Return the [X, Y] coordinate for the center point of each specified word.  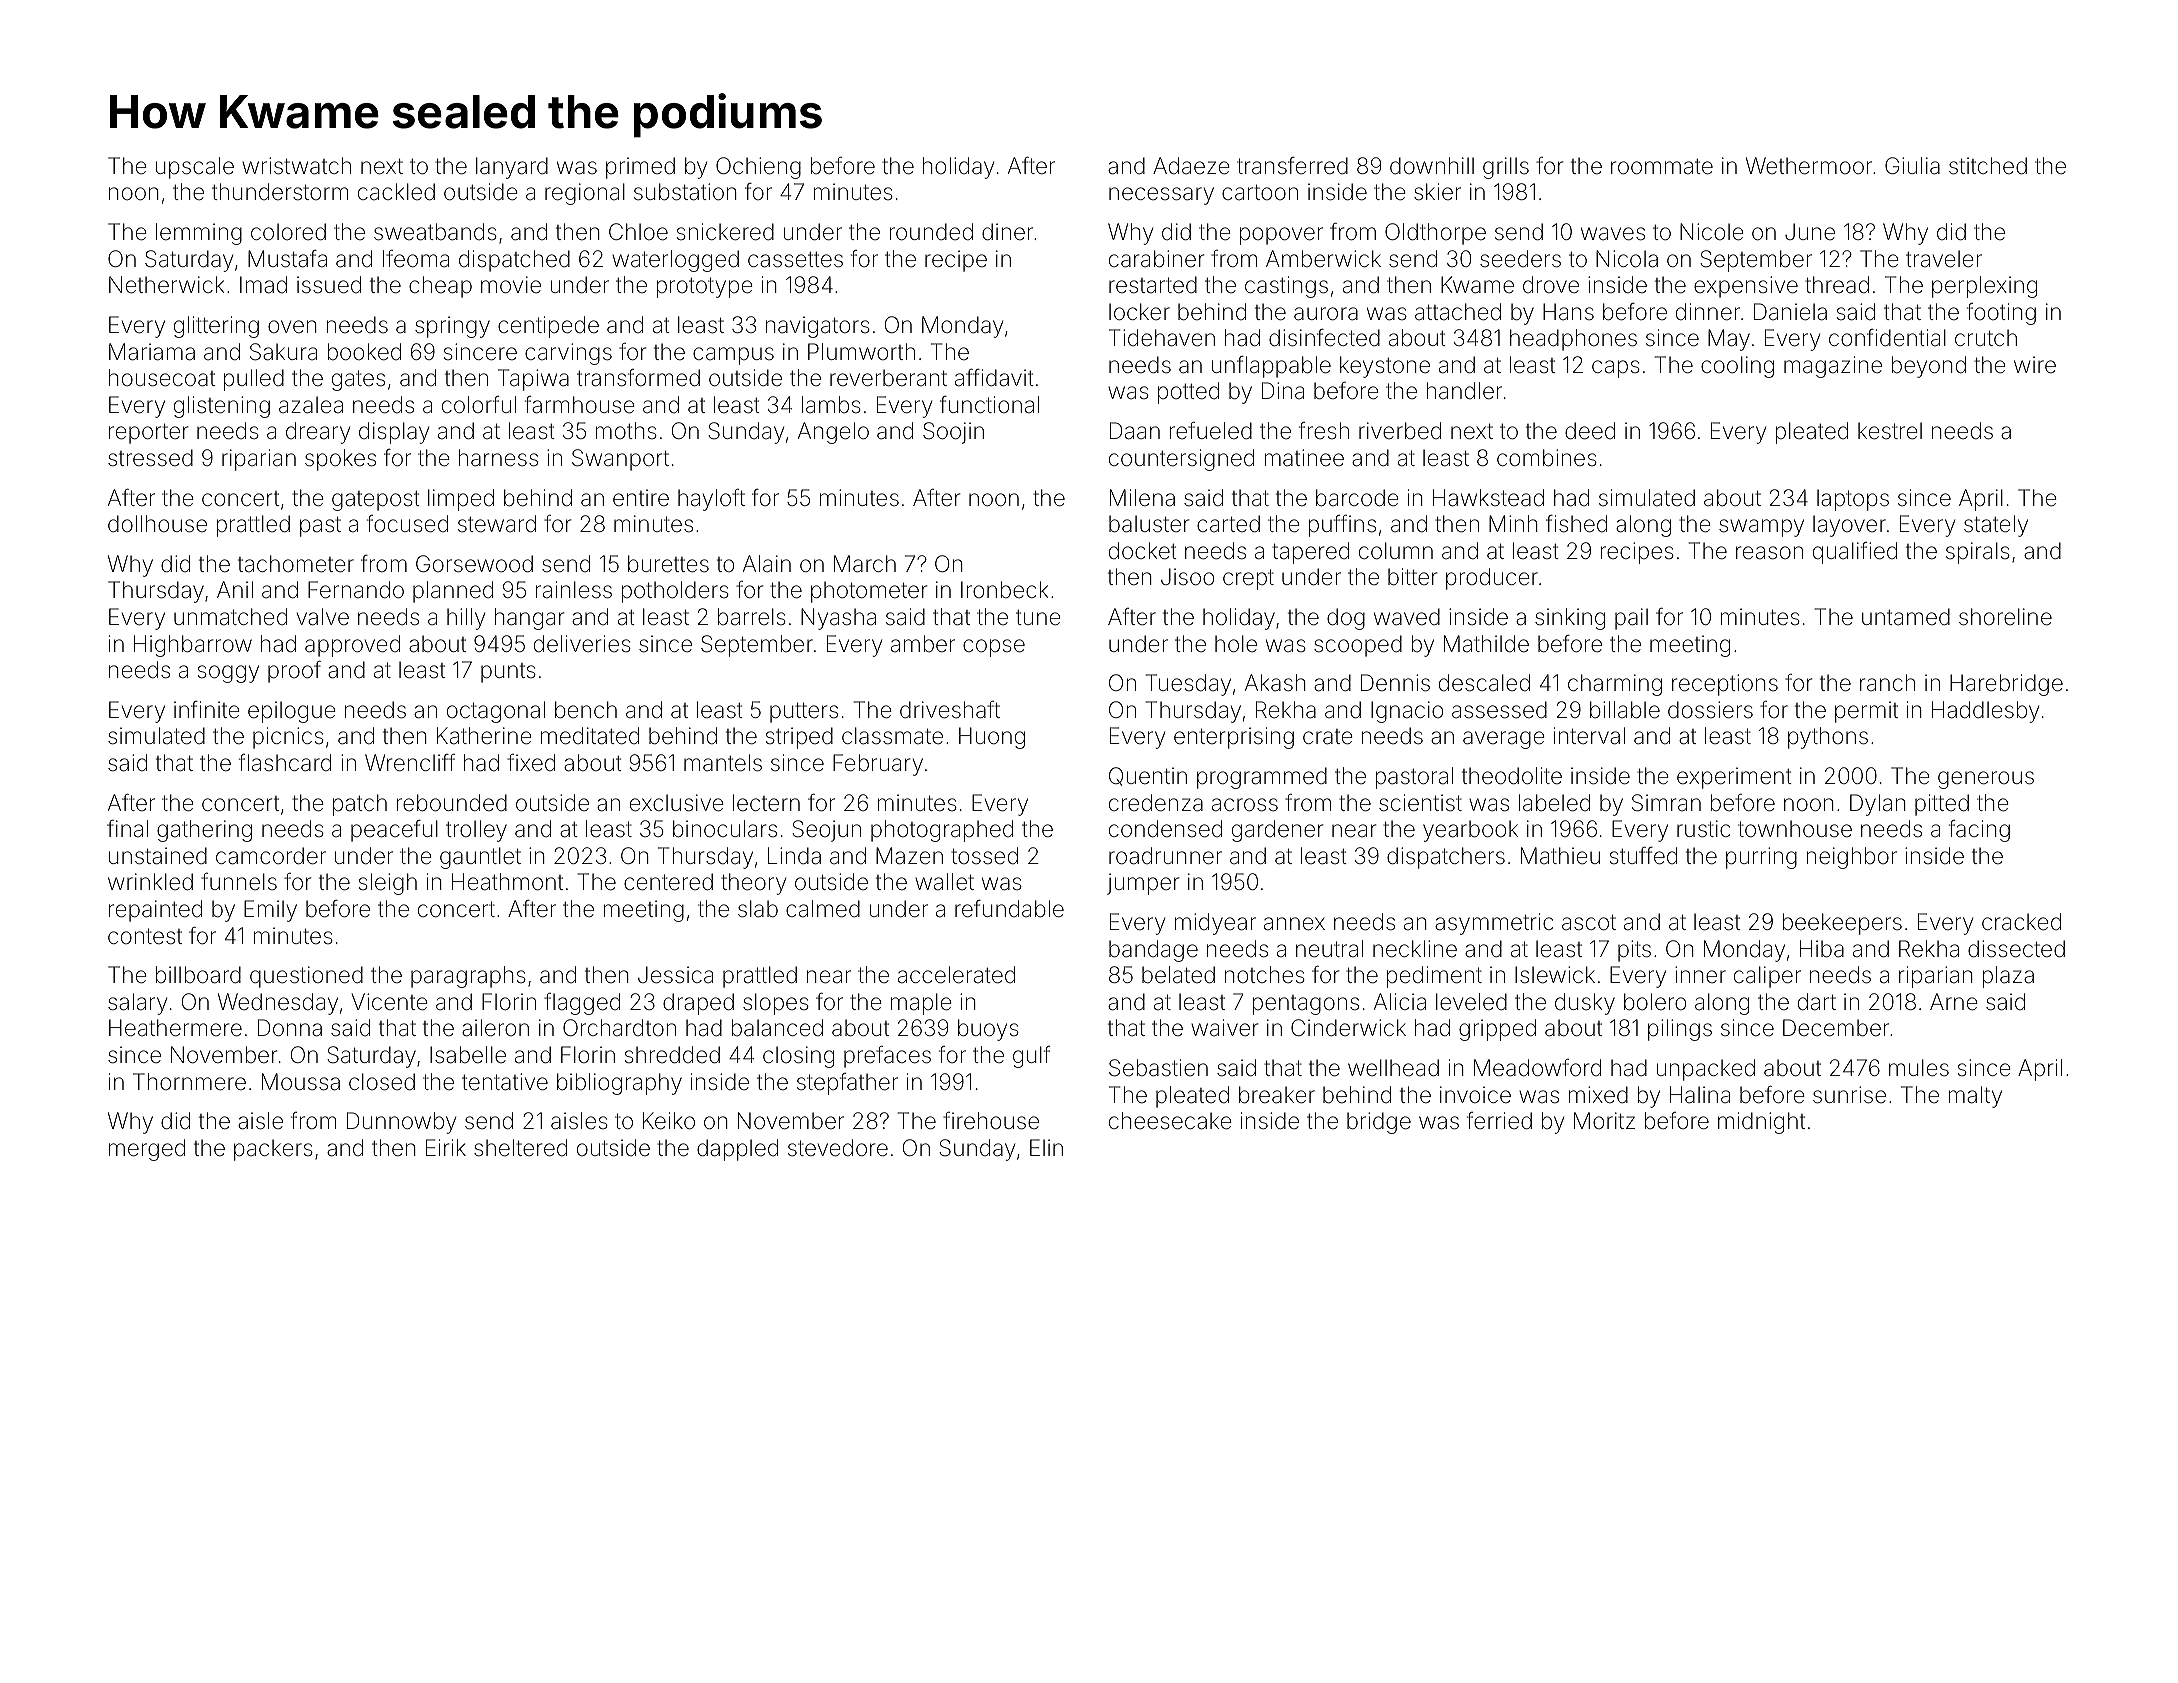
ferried [1499, 1121]
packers [273, 1150]
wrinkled [150, 882]
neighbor [1852, 858]
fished [1576, 524]
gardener [1277, 831]
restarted [1153, 285]
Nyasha [838, 619]
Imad [263, 285]
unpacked [1706, 1070]
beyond [1929, 367]
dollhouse [157, 524]
